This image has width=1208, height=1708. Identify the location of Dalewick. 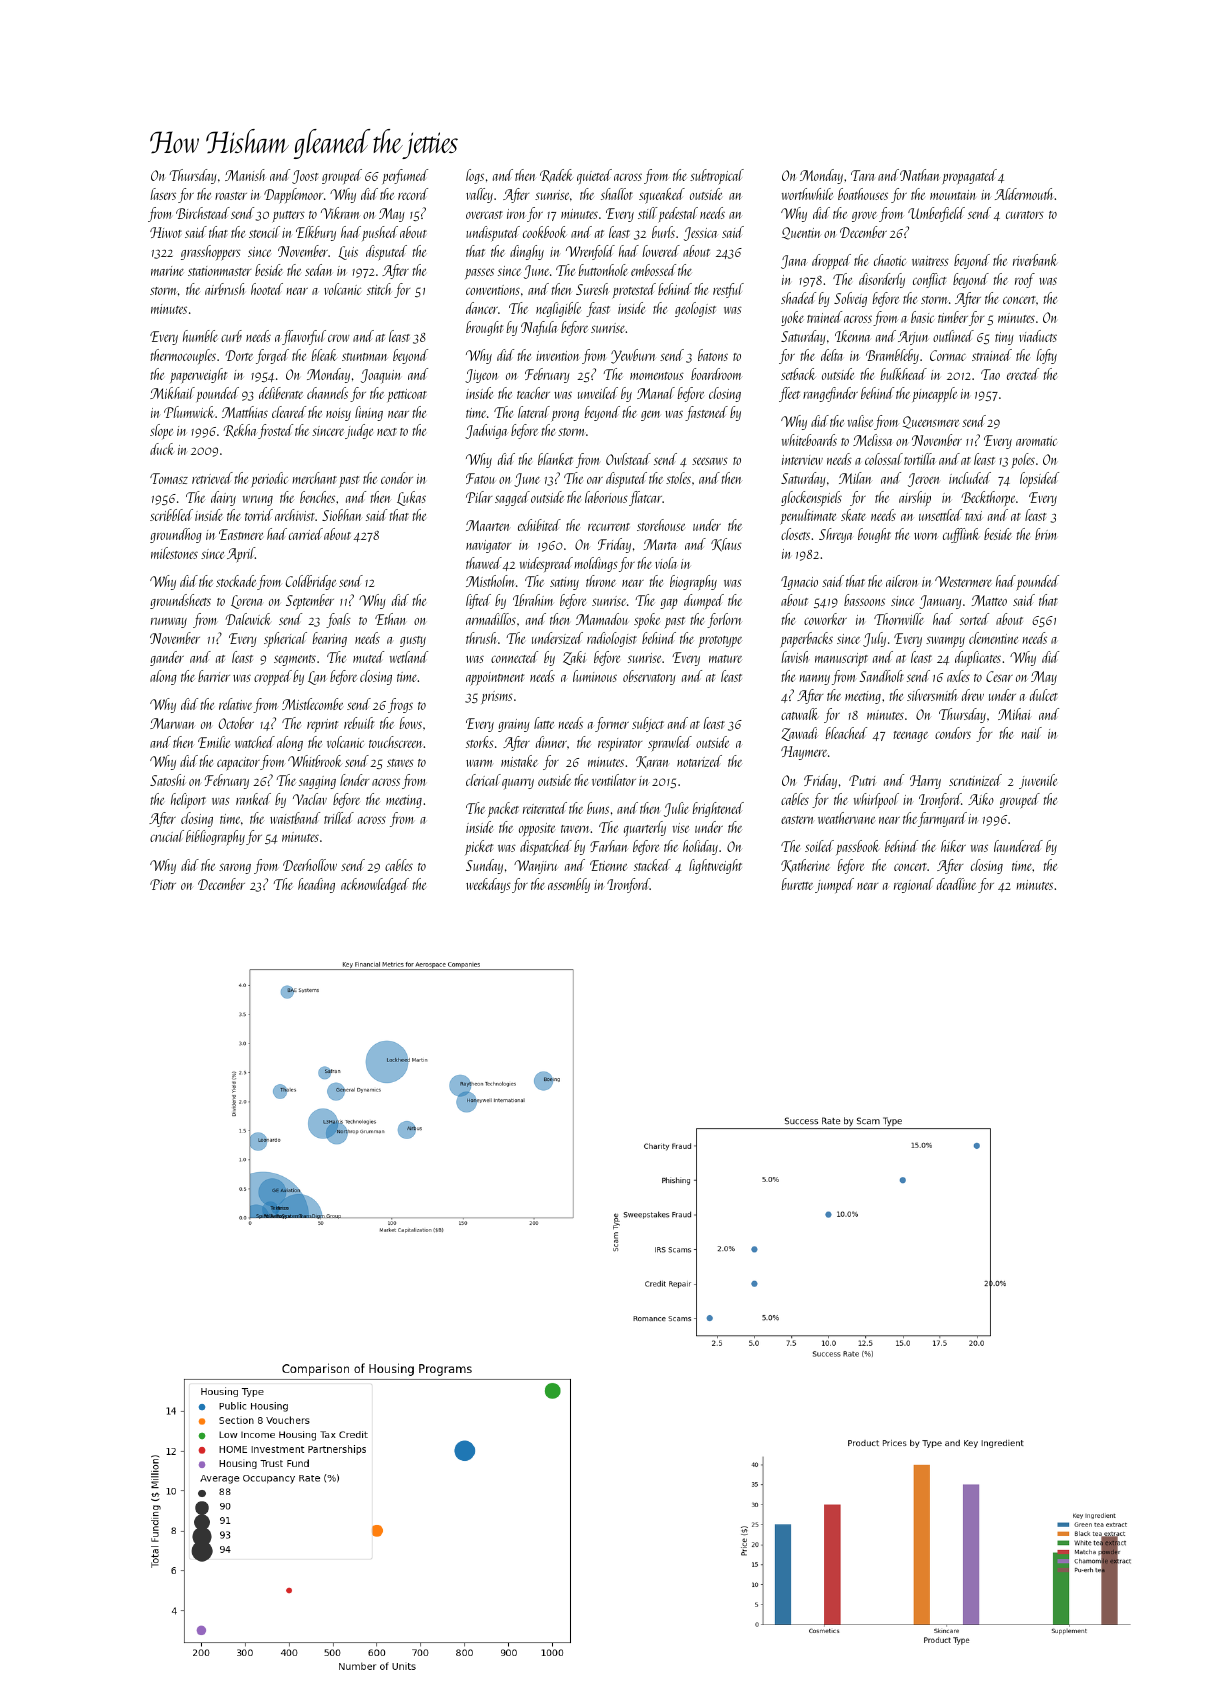
(248, 619).
